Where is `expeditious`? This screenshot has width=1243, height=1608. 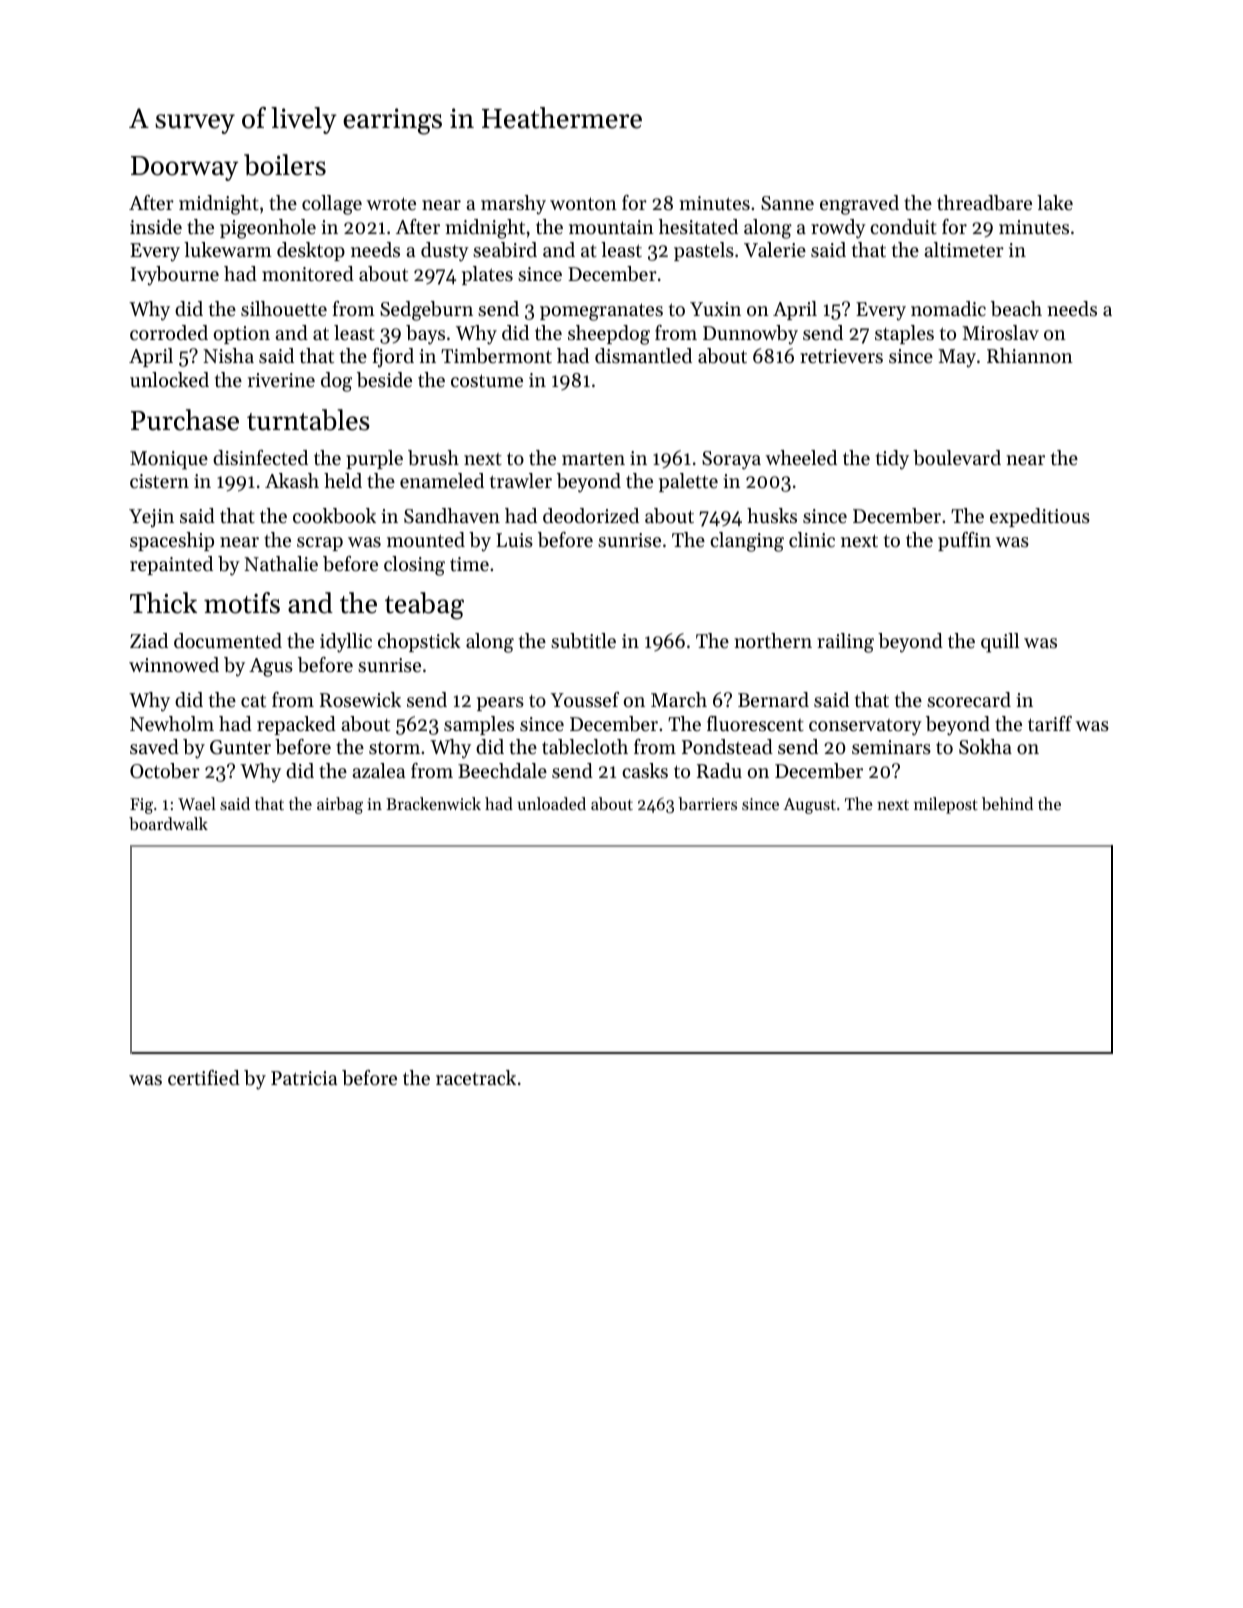 expeditious is located at coordinates (1040, 517).
